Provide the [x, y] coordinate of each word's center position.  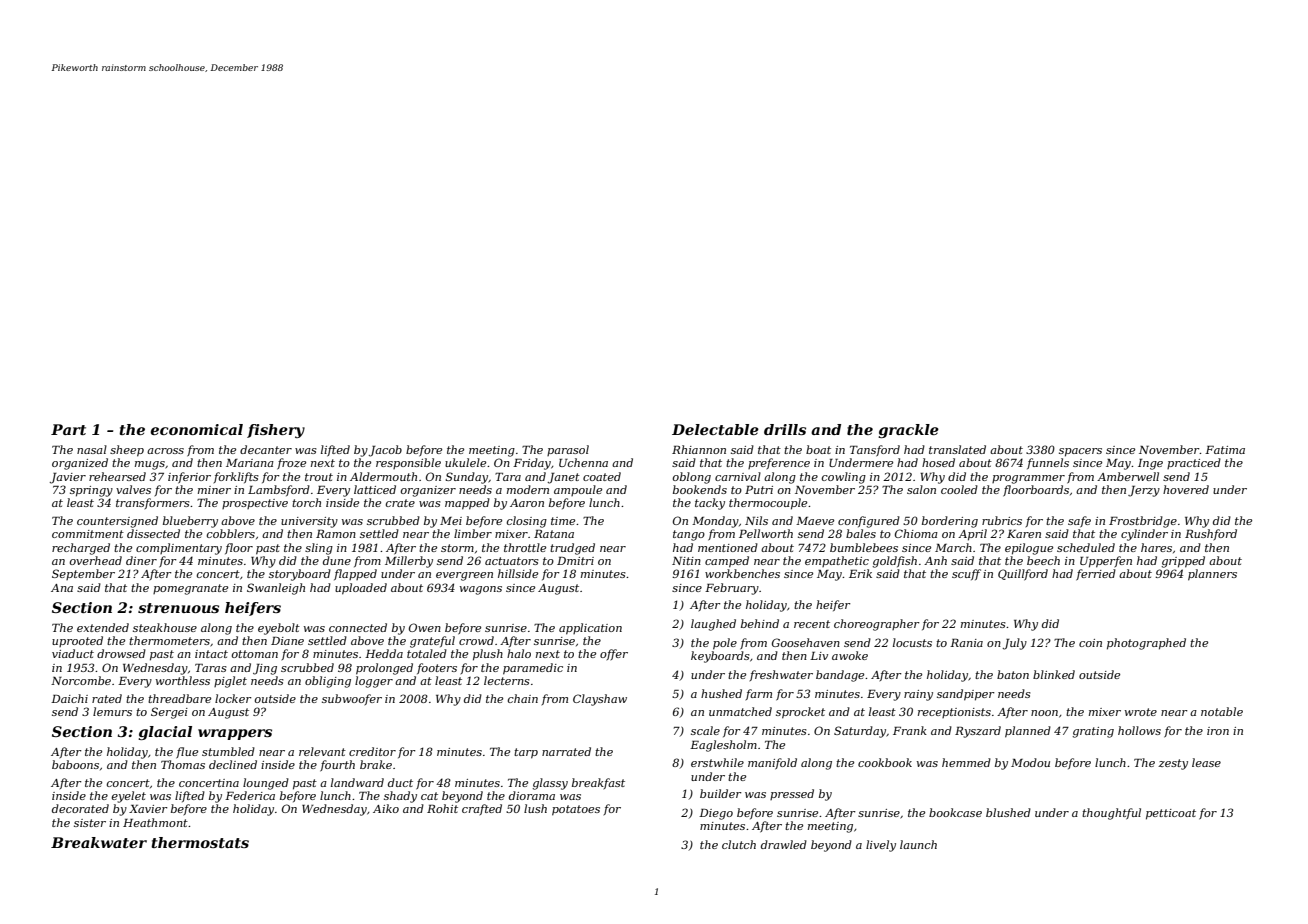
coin [1090, 643]
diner [141, 560]
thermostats [200, 842]
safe [1079, 522]
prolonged [384, 669]
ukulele [465, 462]
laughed [713, 625]
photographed [1146, 644]
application [590, 629]
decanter [266, 449]
